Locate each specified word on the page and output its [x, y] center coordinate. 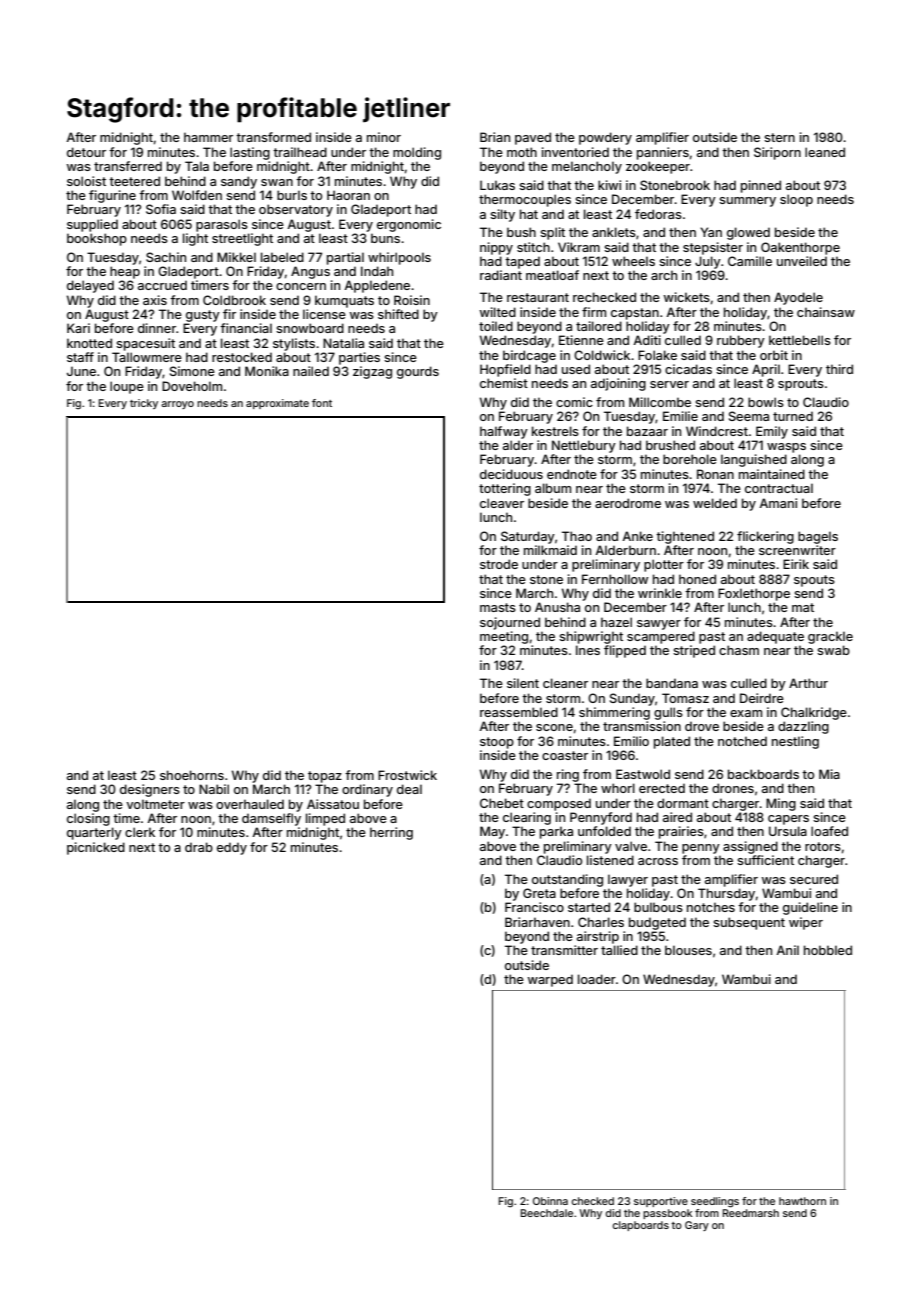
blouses [688, 950]
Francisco [534, 907]
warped [550, 980]
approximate [277, 404]
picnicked [96, 848]
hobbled [828, 950]
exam [746, 713]
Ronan [715, 474]
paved [533, 138]
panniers [663, 153]
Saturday [528, 537]
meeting [504, 637]
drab [199, 847]
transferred [128, 166]
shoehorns [192, 775]
